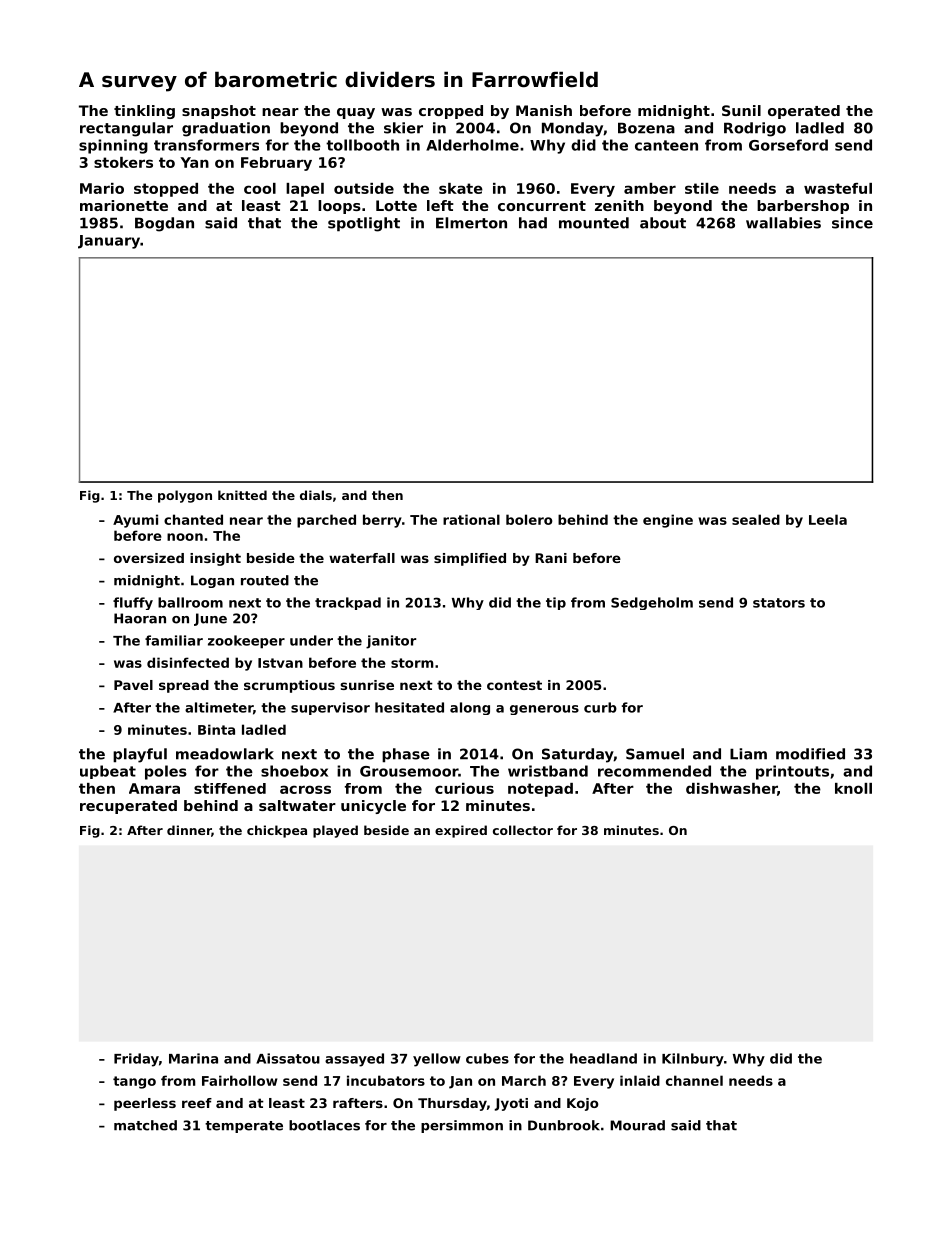  What do you see at coordinates (324, 1125) in the screenshot?
I see `bootlaces` at bounding box center [324, 1125].
